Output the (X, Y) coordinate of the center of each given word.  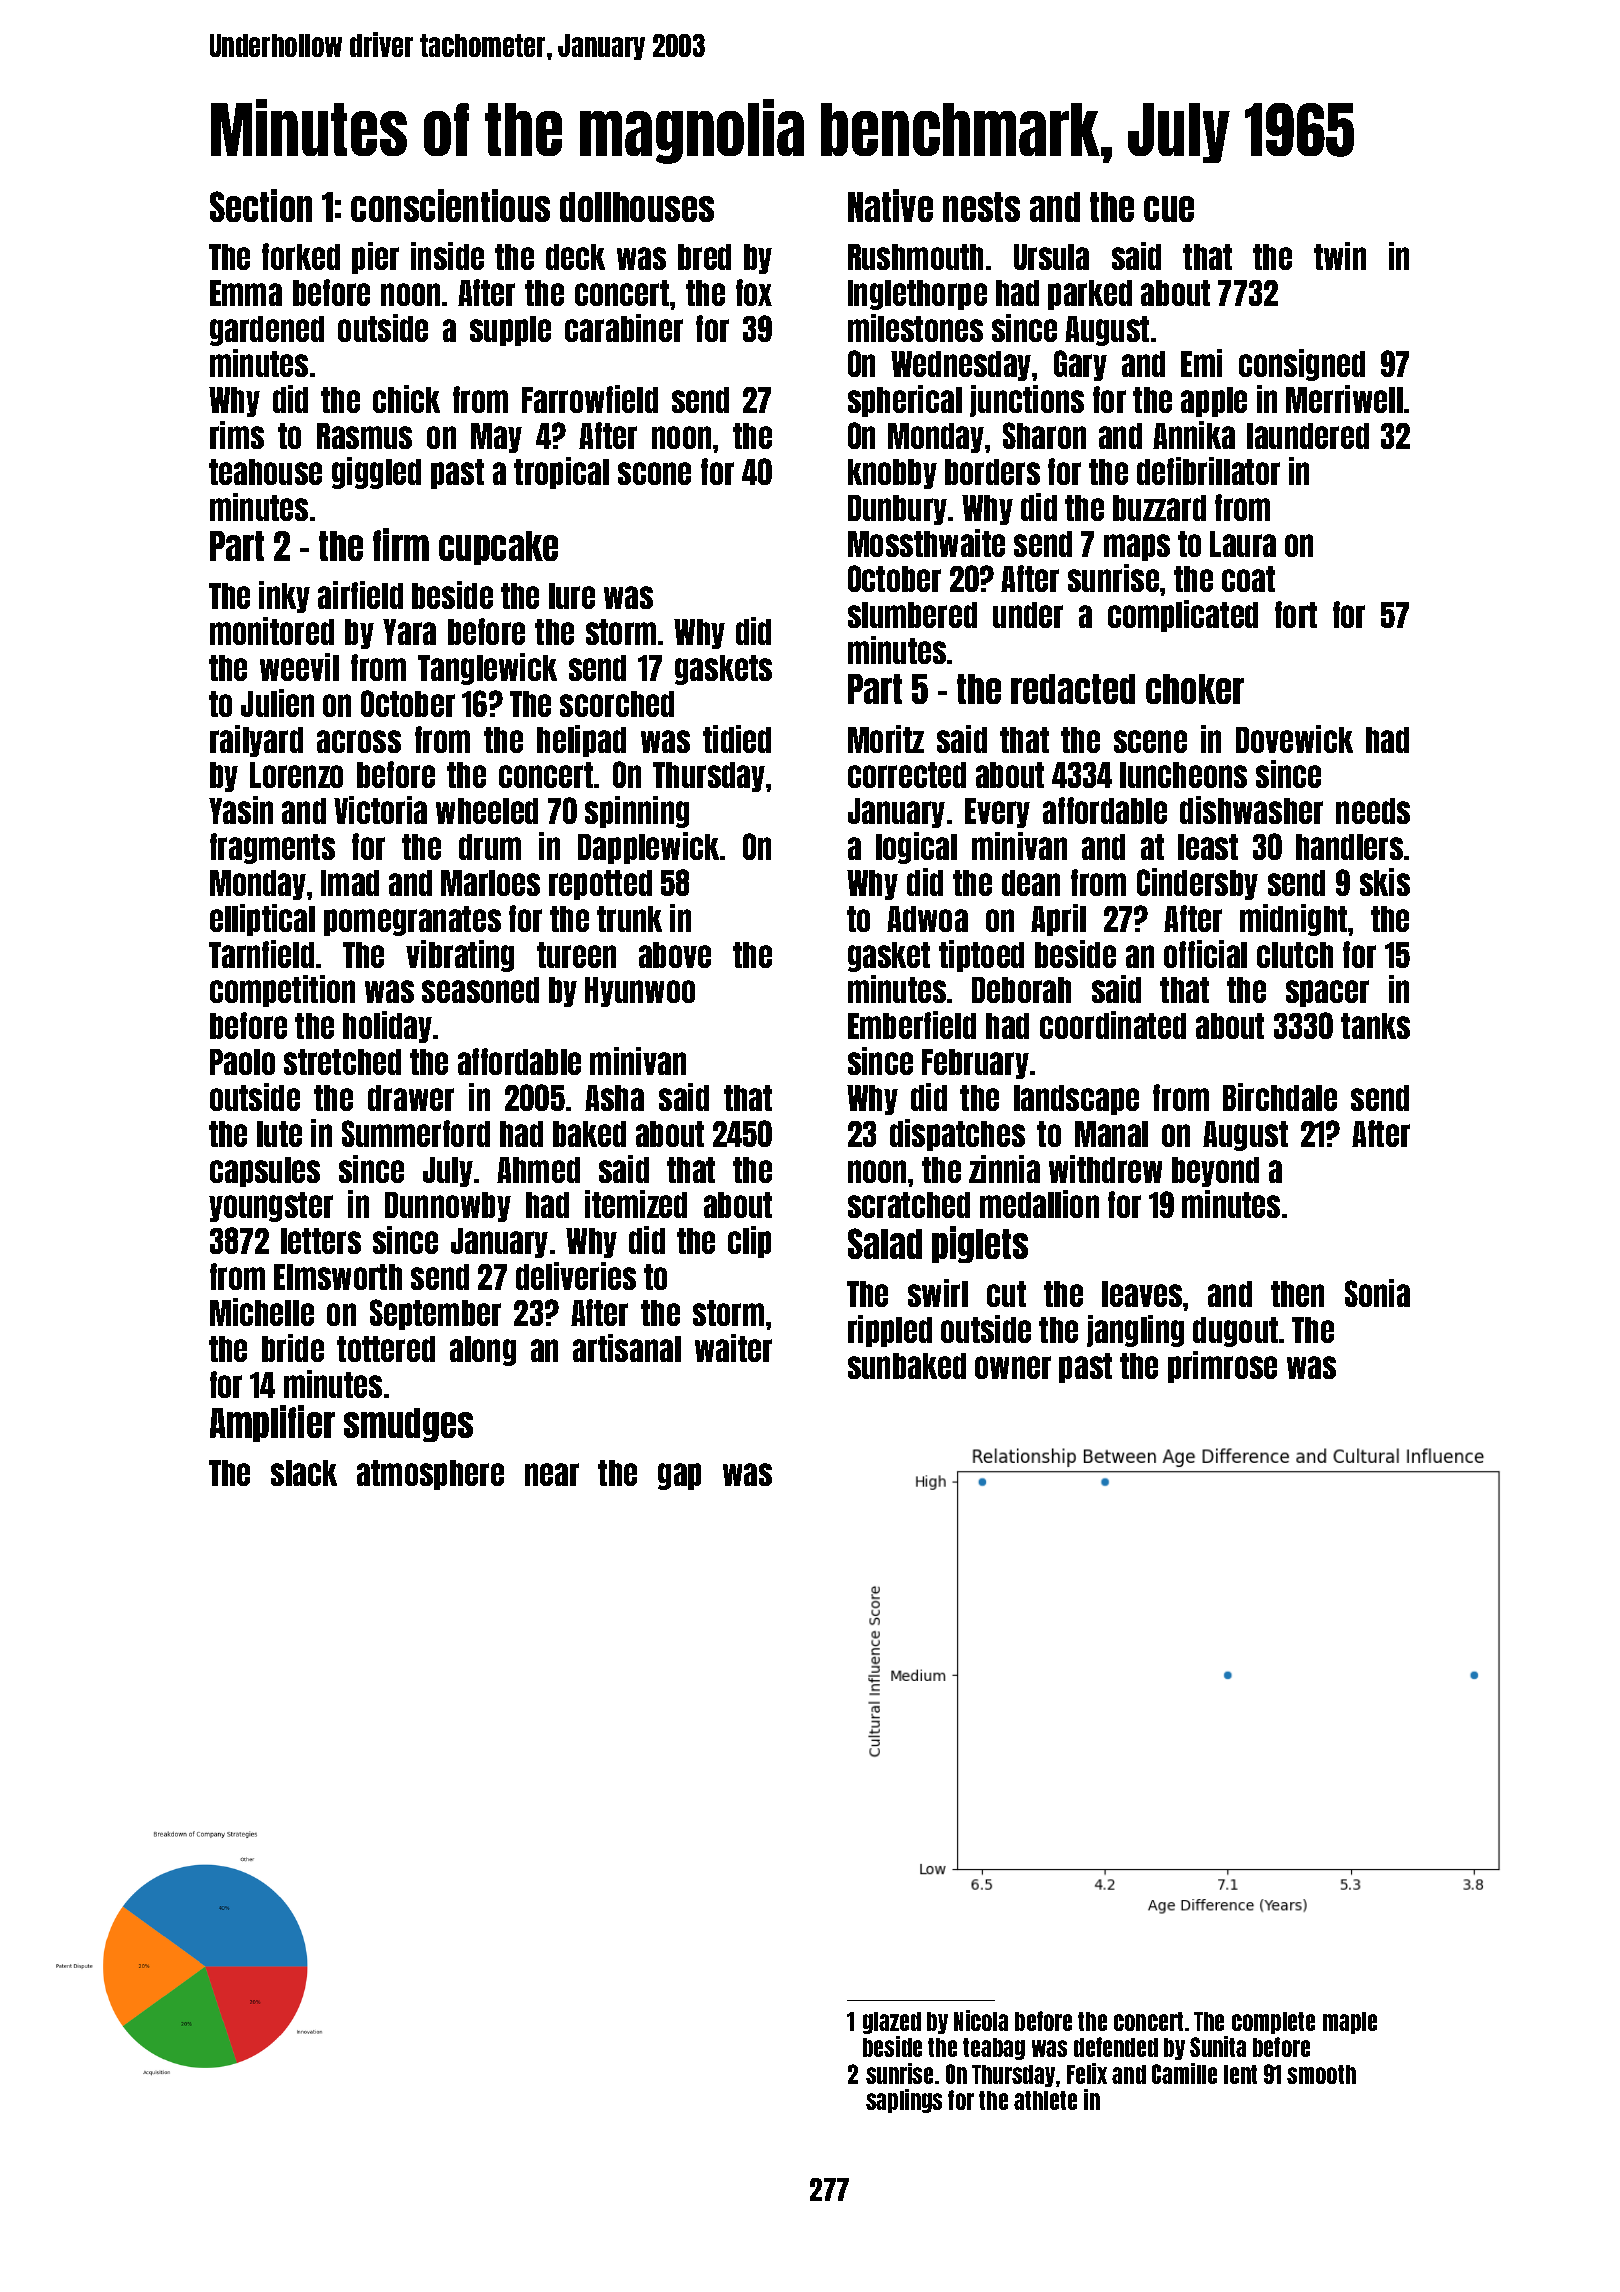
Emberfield (912, 1025)
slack (304, 1473)
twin (1340, 256)
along (483, 1351)
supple (510, 331)
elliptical (262, 920)
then (1297, 1294)
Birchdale (1280, 1097)
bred (704, 257)
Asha (614, 1098)
